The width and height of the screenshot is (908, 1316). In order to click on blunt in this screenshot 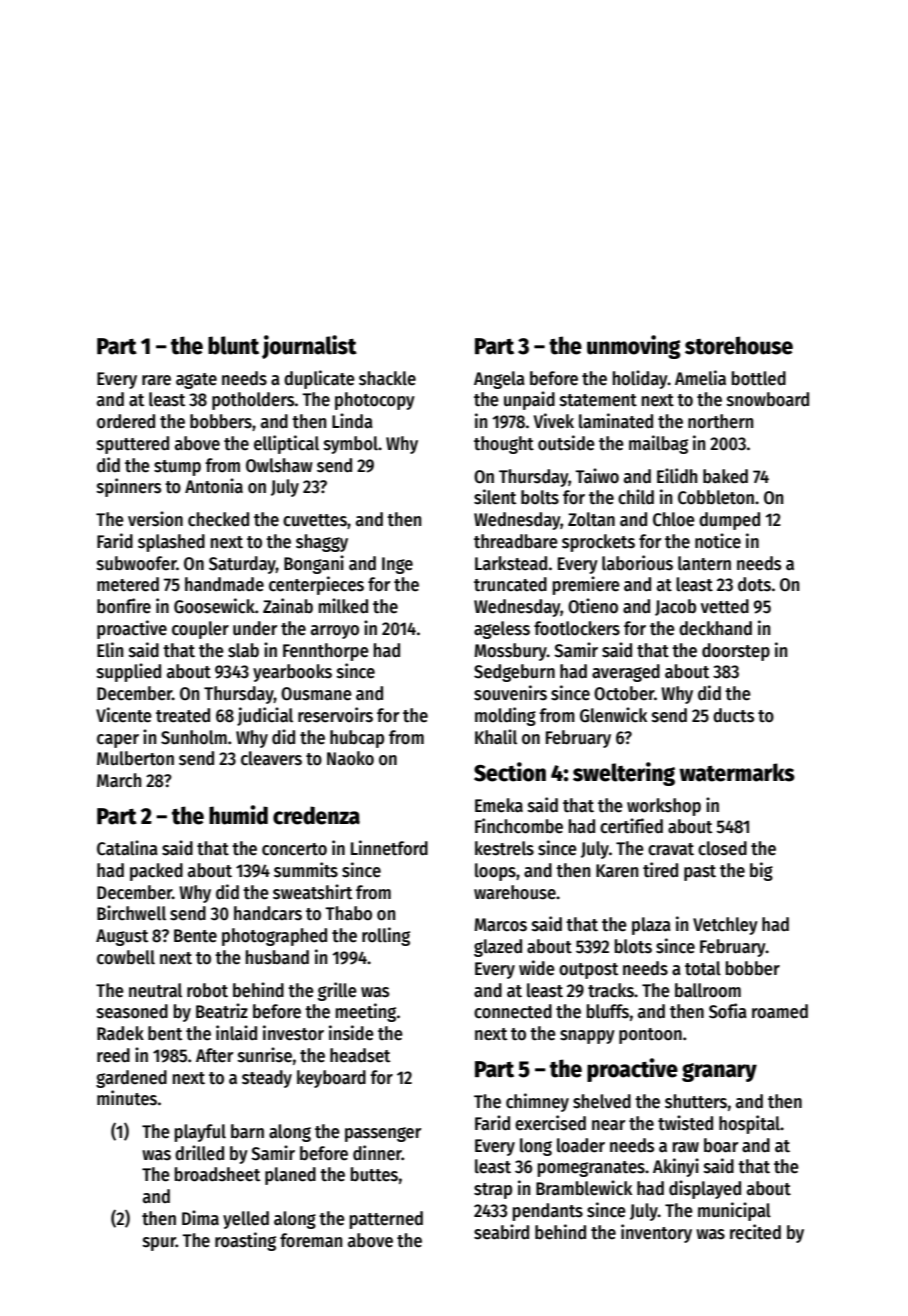, I will do `click(233, 345)`.
